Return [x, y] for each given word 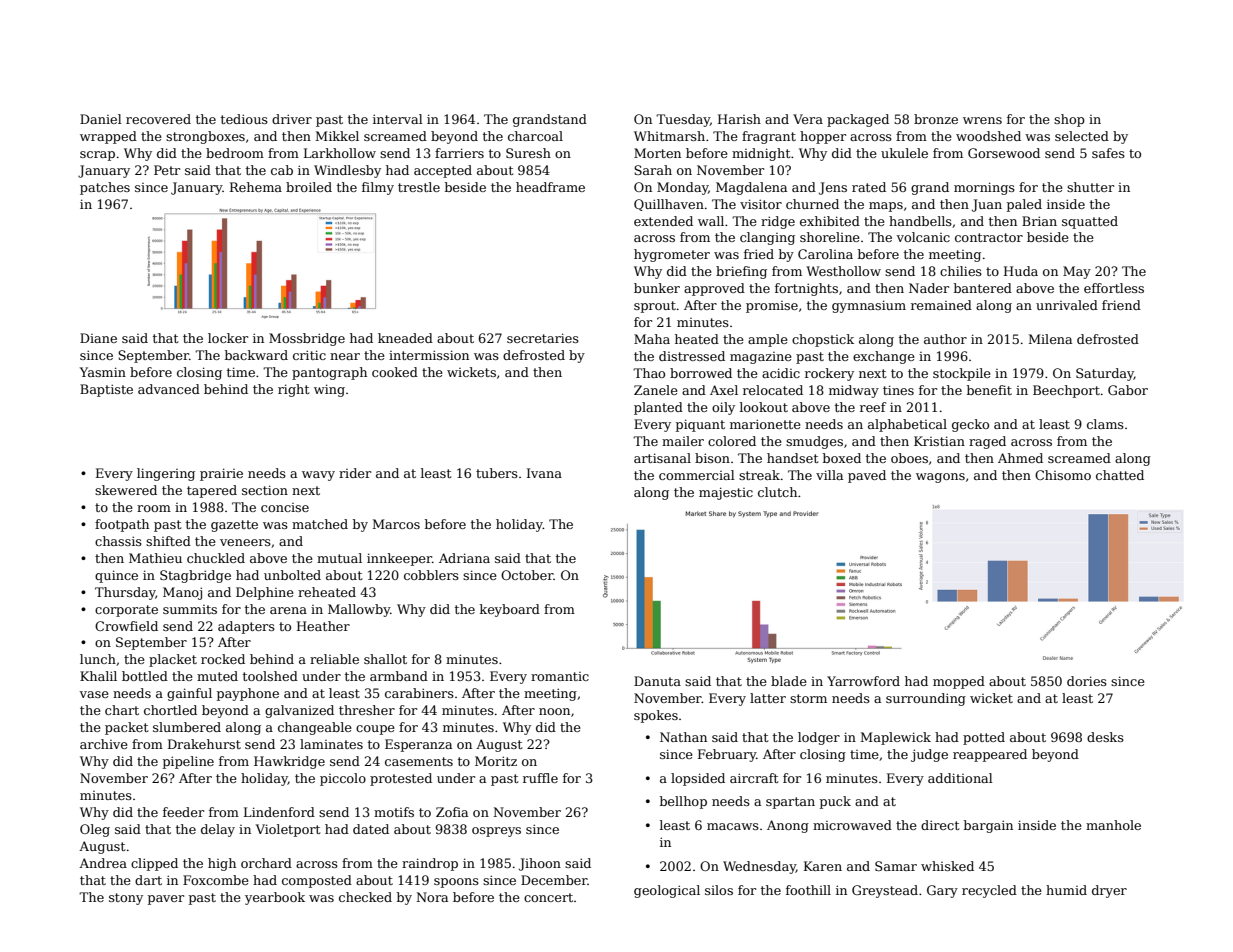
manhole [1113, 825]
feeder [183, 812]
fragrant [769, 137]
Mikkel [337, 136]
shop [1069, 120]
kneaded [405, 338]
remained [941, 305]
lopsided [698, 779]
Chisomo [1063, 475]
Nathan [683, 737]
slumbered [187, 727]
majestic [726, 493]
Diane [98, 338]
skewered [126, 490]
